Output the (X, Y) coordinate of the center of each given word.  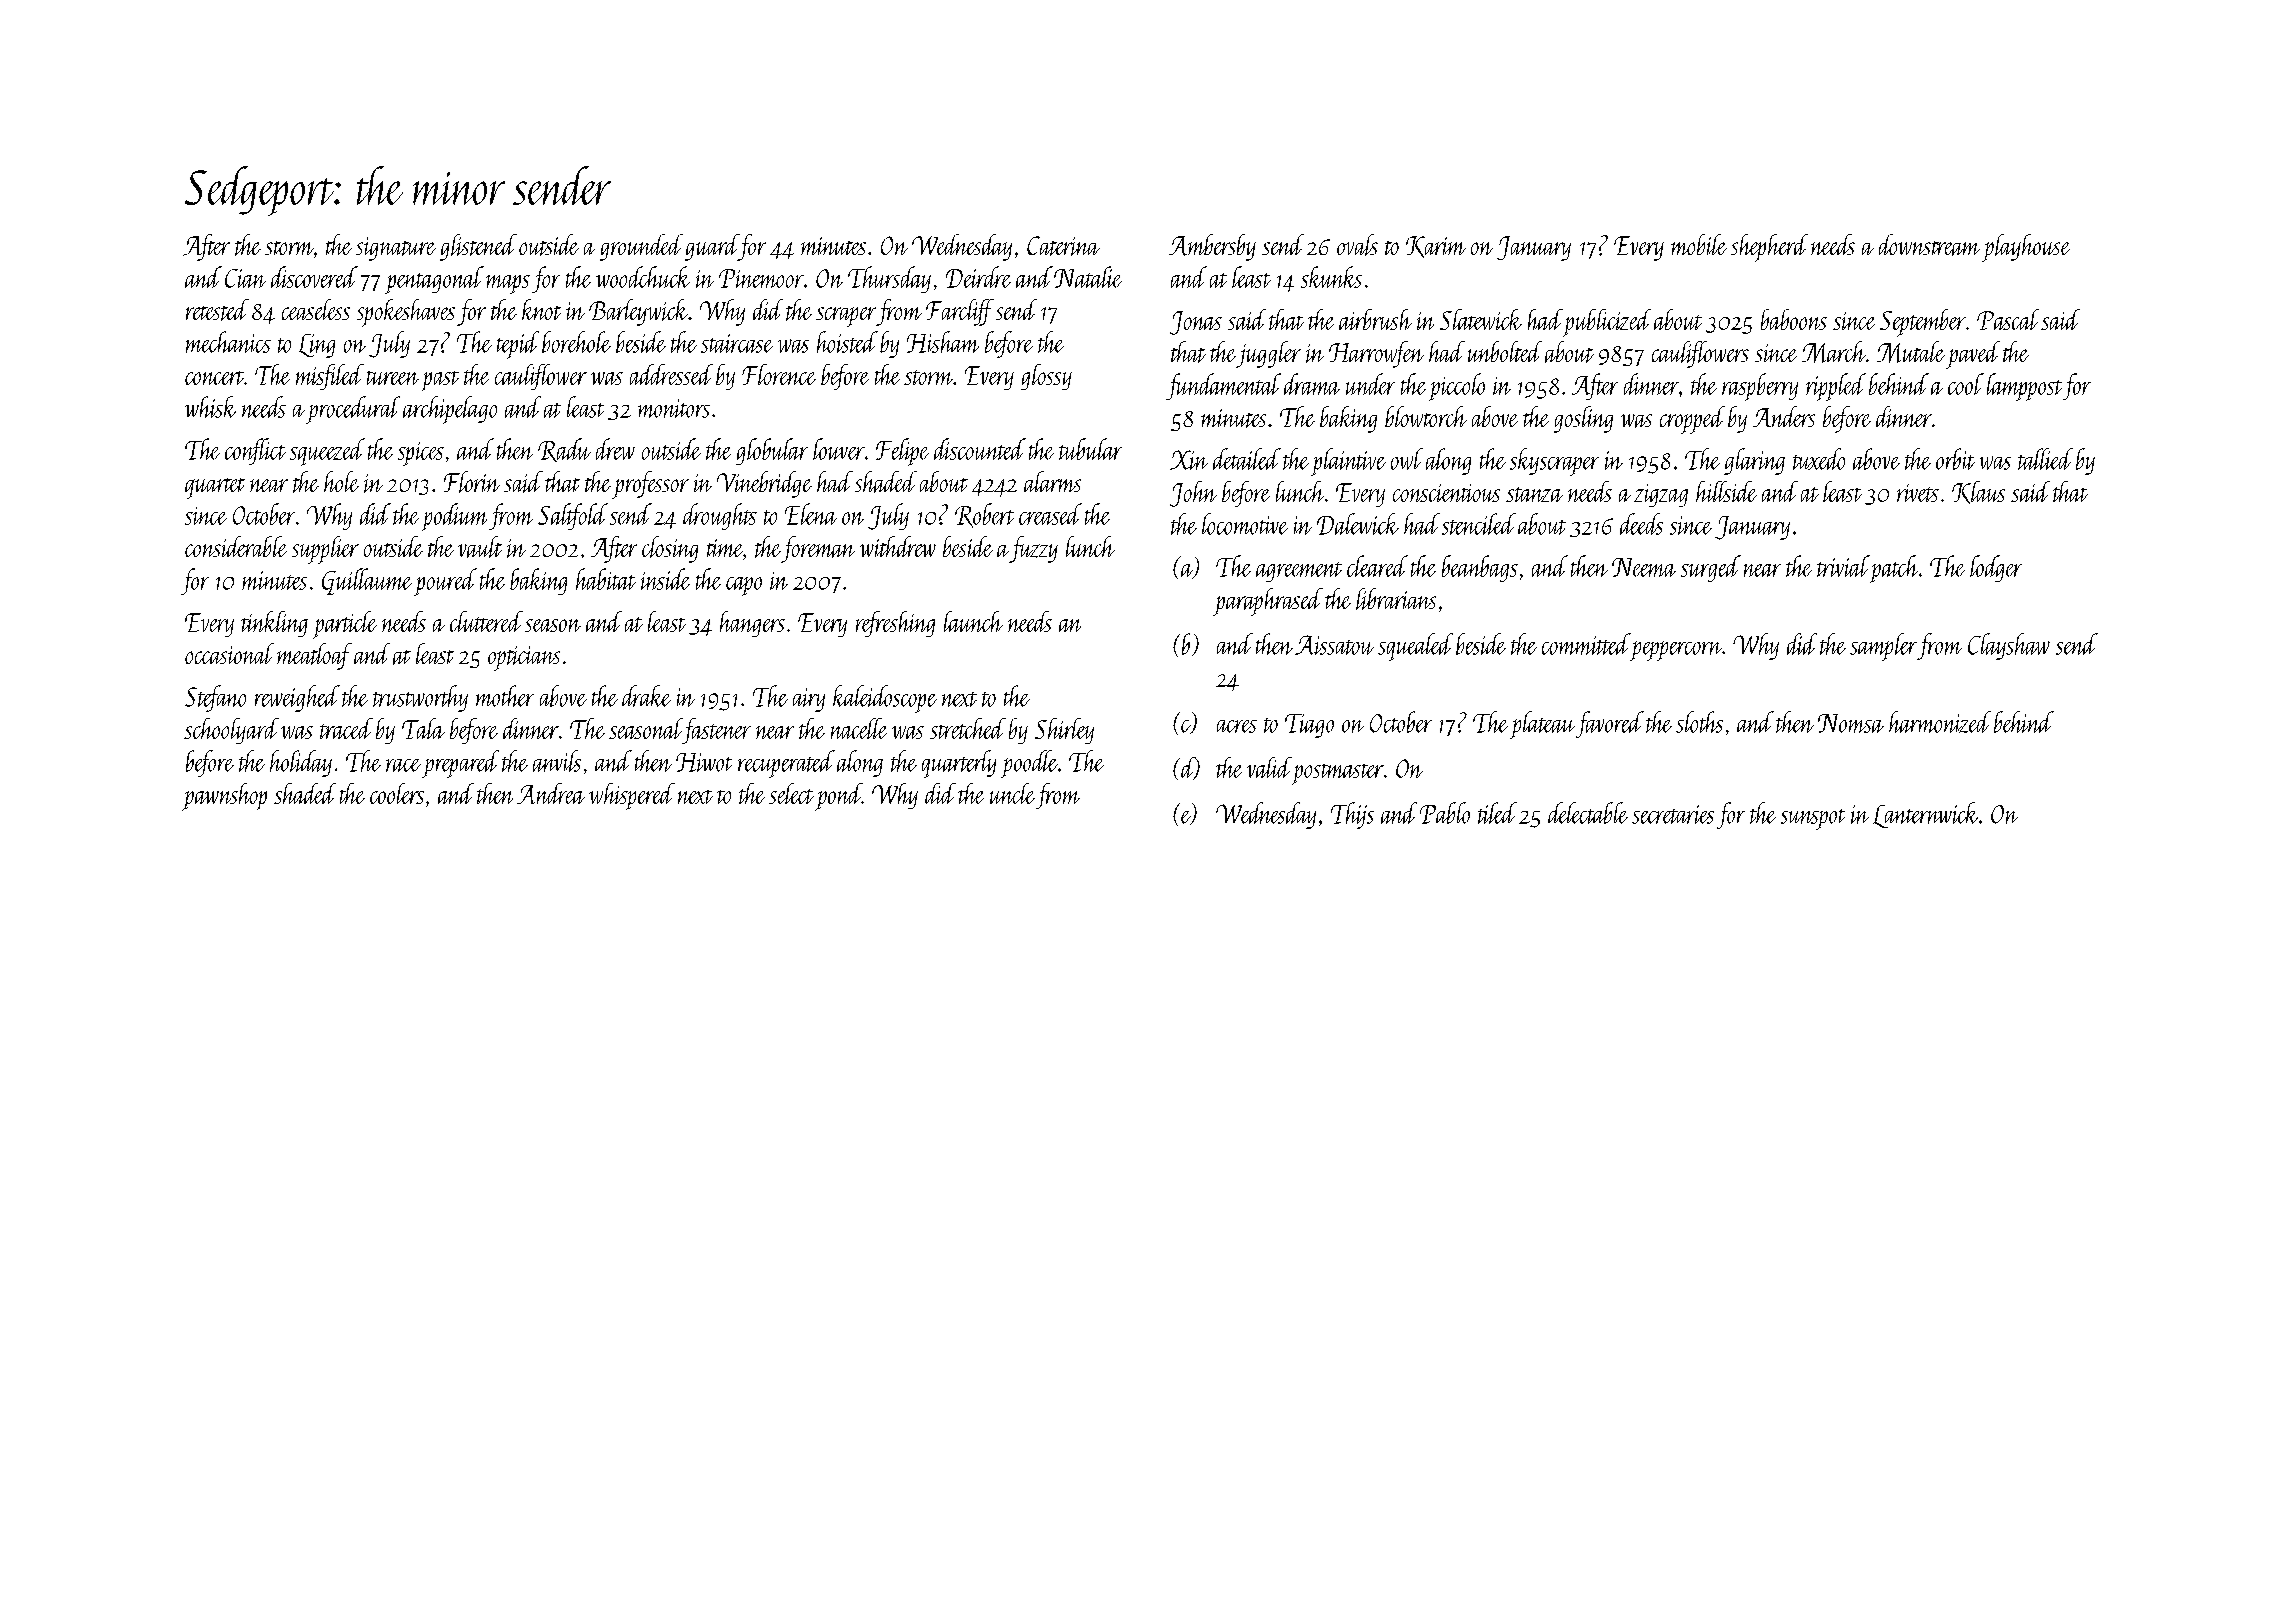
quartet (215, 488)
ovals (1357, 245)
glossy (1046, 377)
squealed (1415, 647)
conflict (255, 451)
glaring (1754, 461)
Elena (811, 514)
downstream (1929, 245)
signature (396, 249)
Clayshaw (2009, 646)
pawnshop (224, 797)
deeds (1641, 524)
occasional (229, 653)
